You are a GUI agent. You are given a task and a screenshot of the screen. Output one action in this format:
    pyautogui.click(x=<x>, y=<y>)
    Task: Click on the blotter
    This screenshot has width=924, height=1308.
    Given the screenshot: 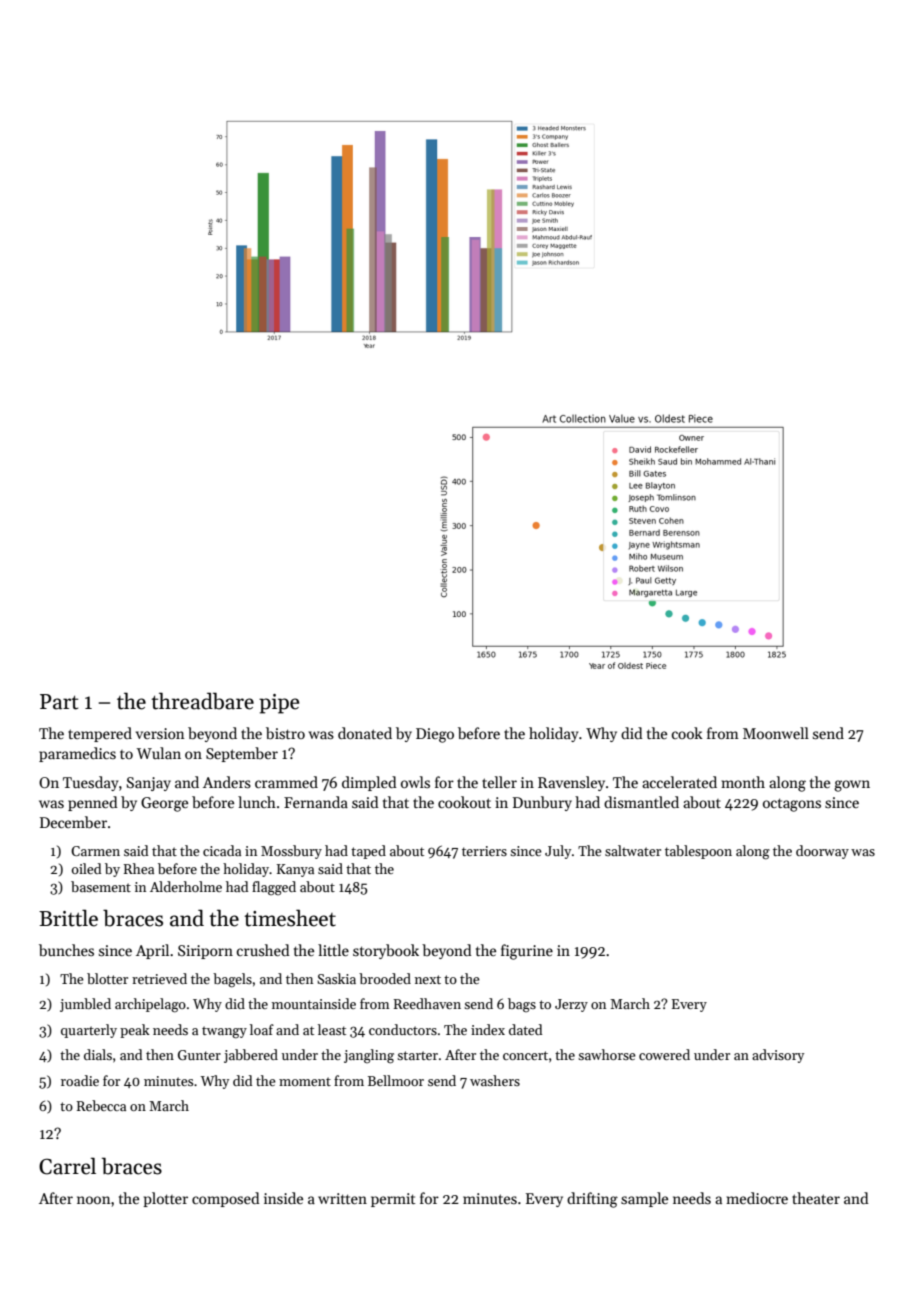 What is the action you would take?
    pyautogui.click(x=107, y=978)
